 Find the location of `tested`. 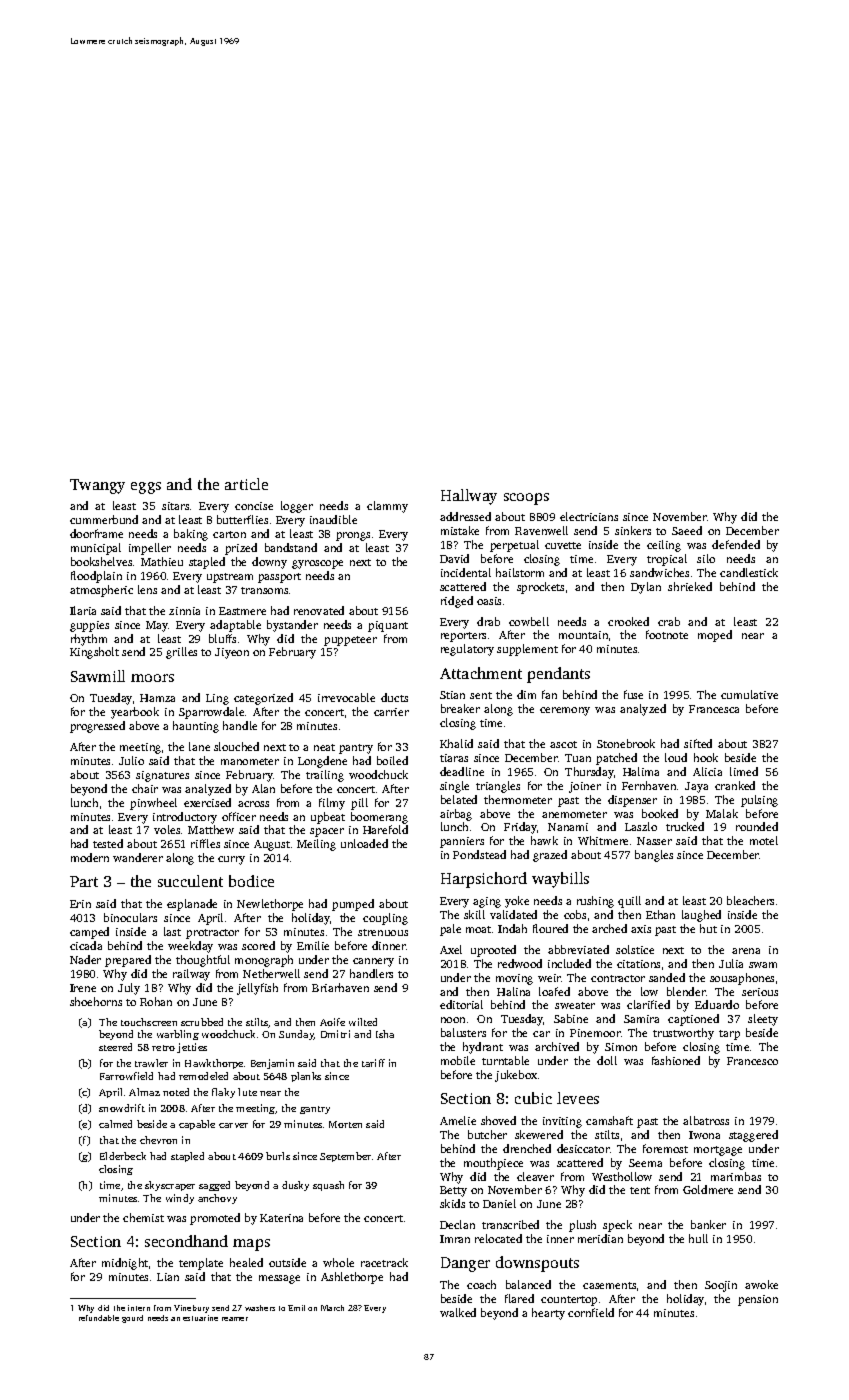

tested is located at coordinates (108, 843).
